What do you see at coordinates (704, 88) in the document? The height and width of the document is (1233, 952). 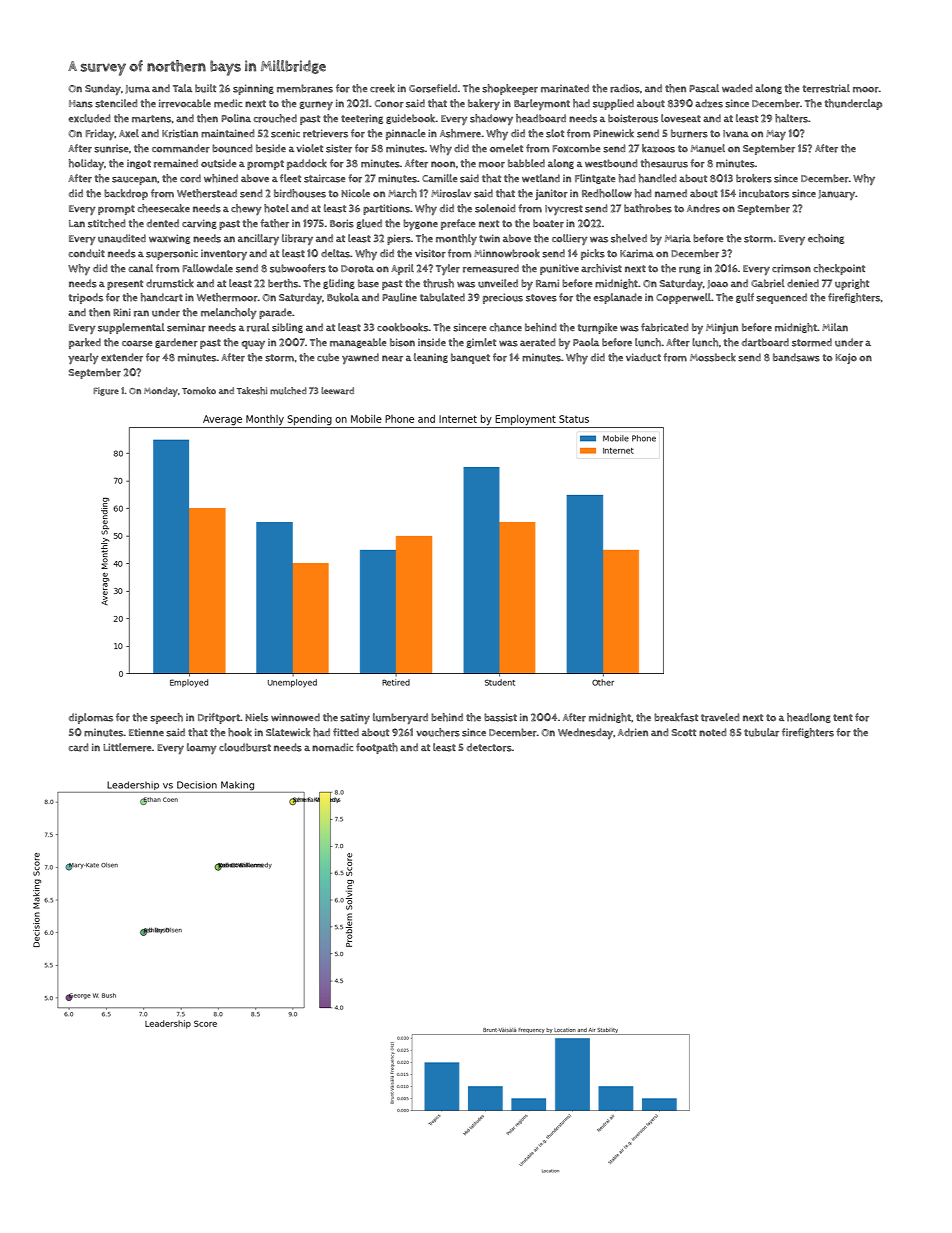 I see `Pascal` at bounding box center [704, 88].
